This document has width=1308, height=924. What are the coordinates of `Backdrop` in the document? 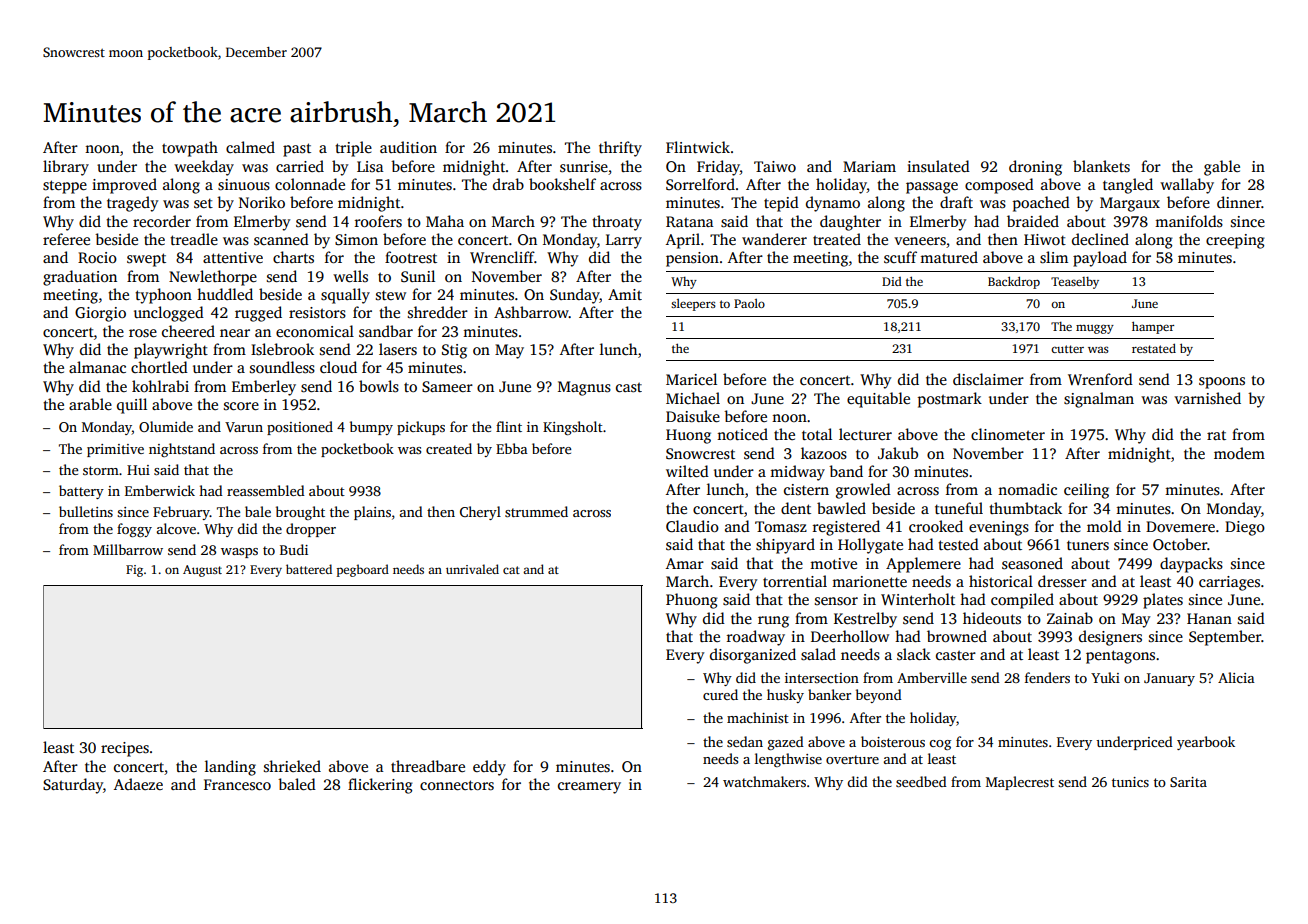 It's located at (1014, 282).
